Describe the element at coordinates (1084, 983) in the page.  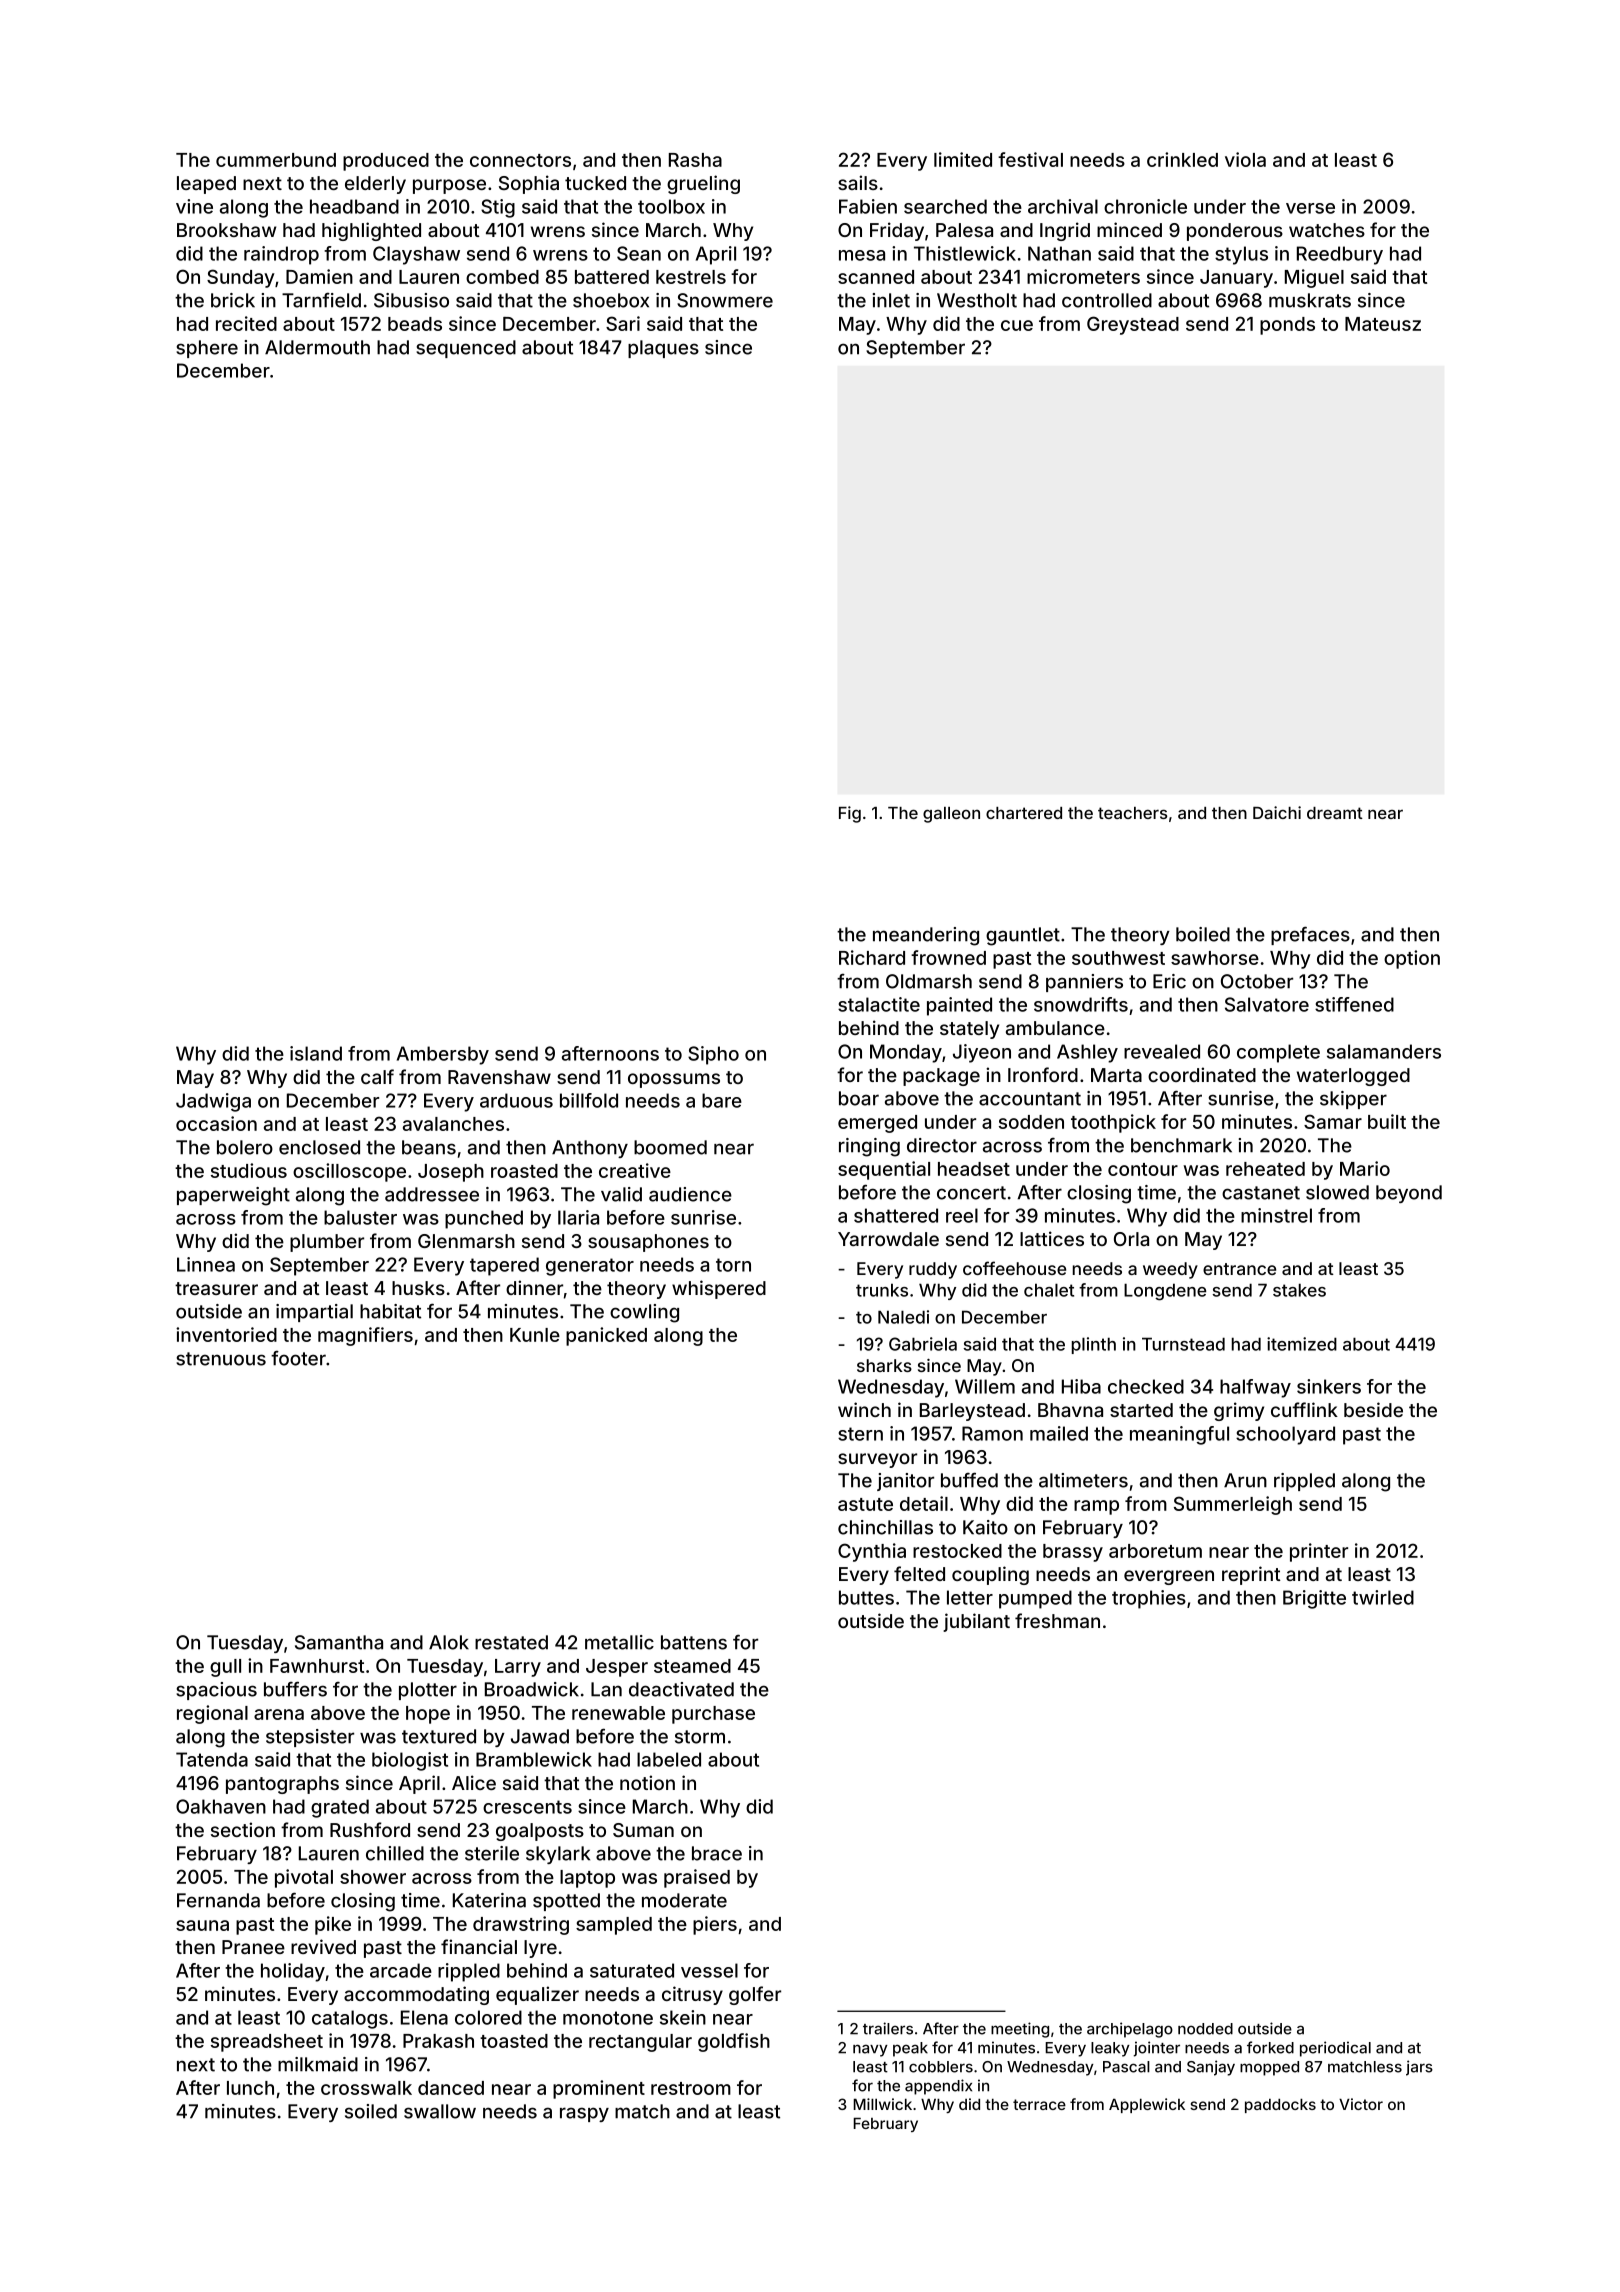
I see `panniers` at that location.
